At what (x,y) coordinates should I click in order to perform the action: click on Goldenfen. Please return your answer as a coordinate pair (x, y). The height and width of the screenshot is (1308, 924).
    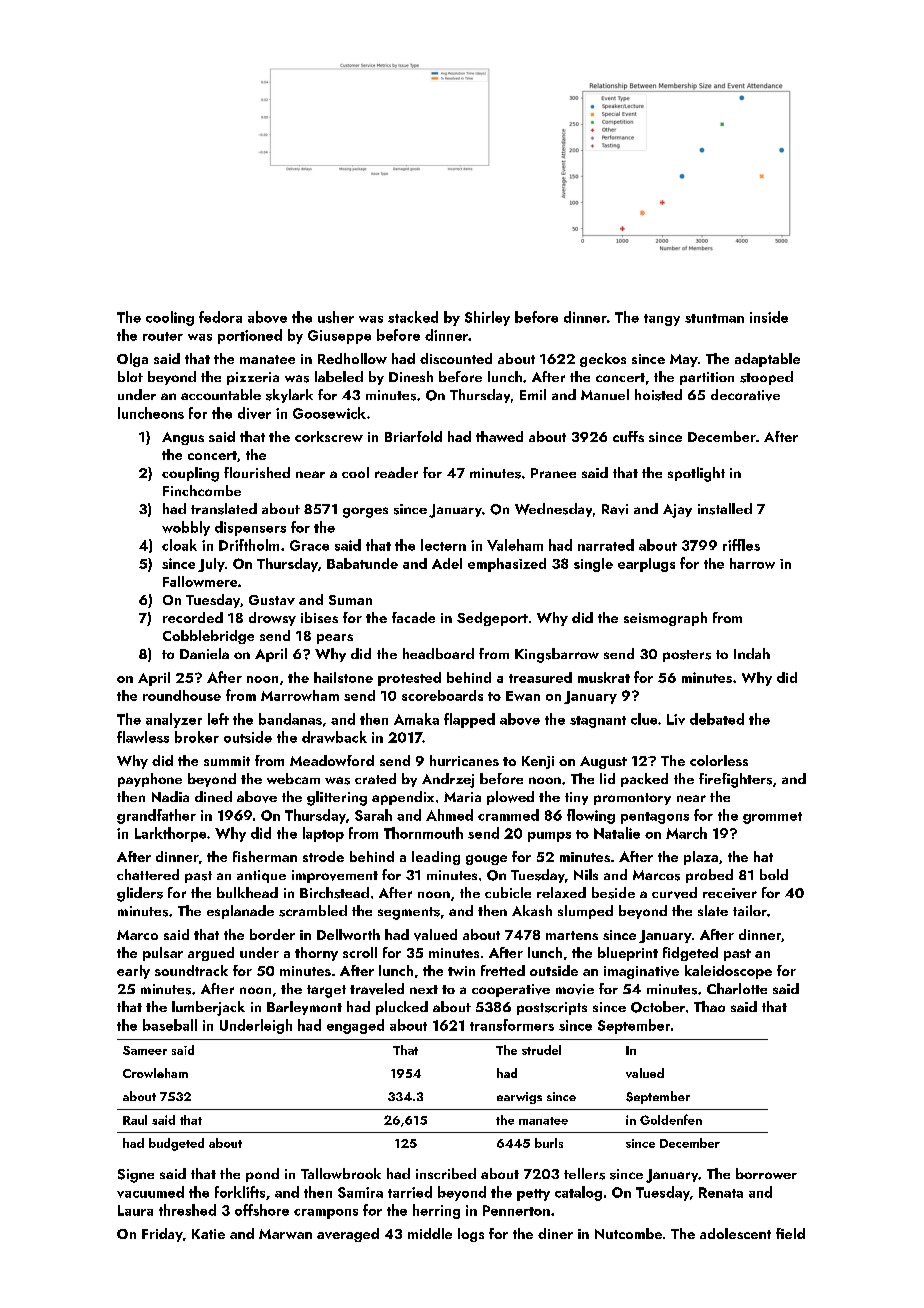
    Looking at the image, I should click on (671, 1119).
